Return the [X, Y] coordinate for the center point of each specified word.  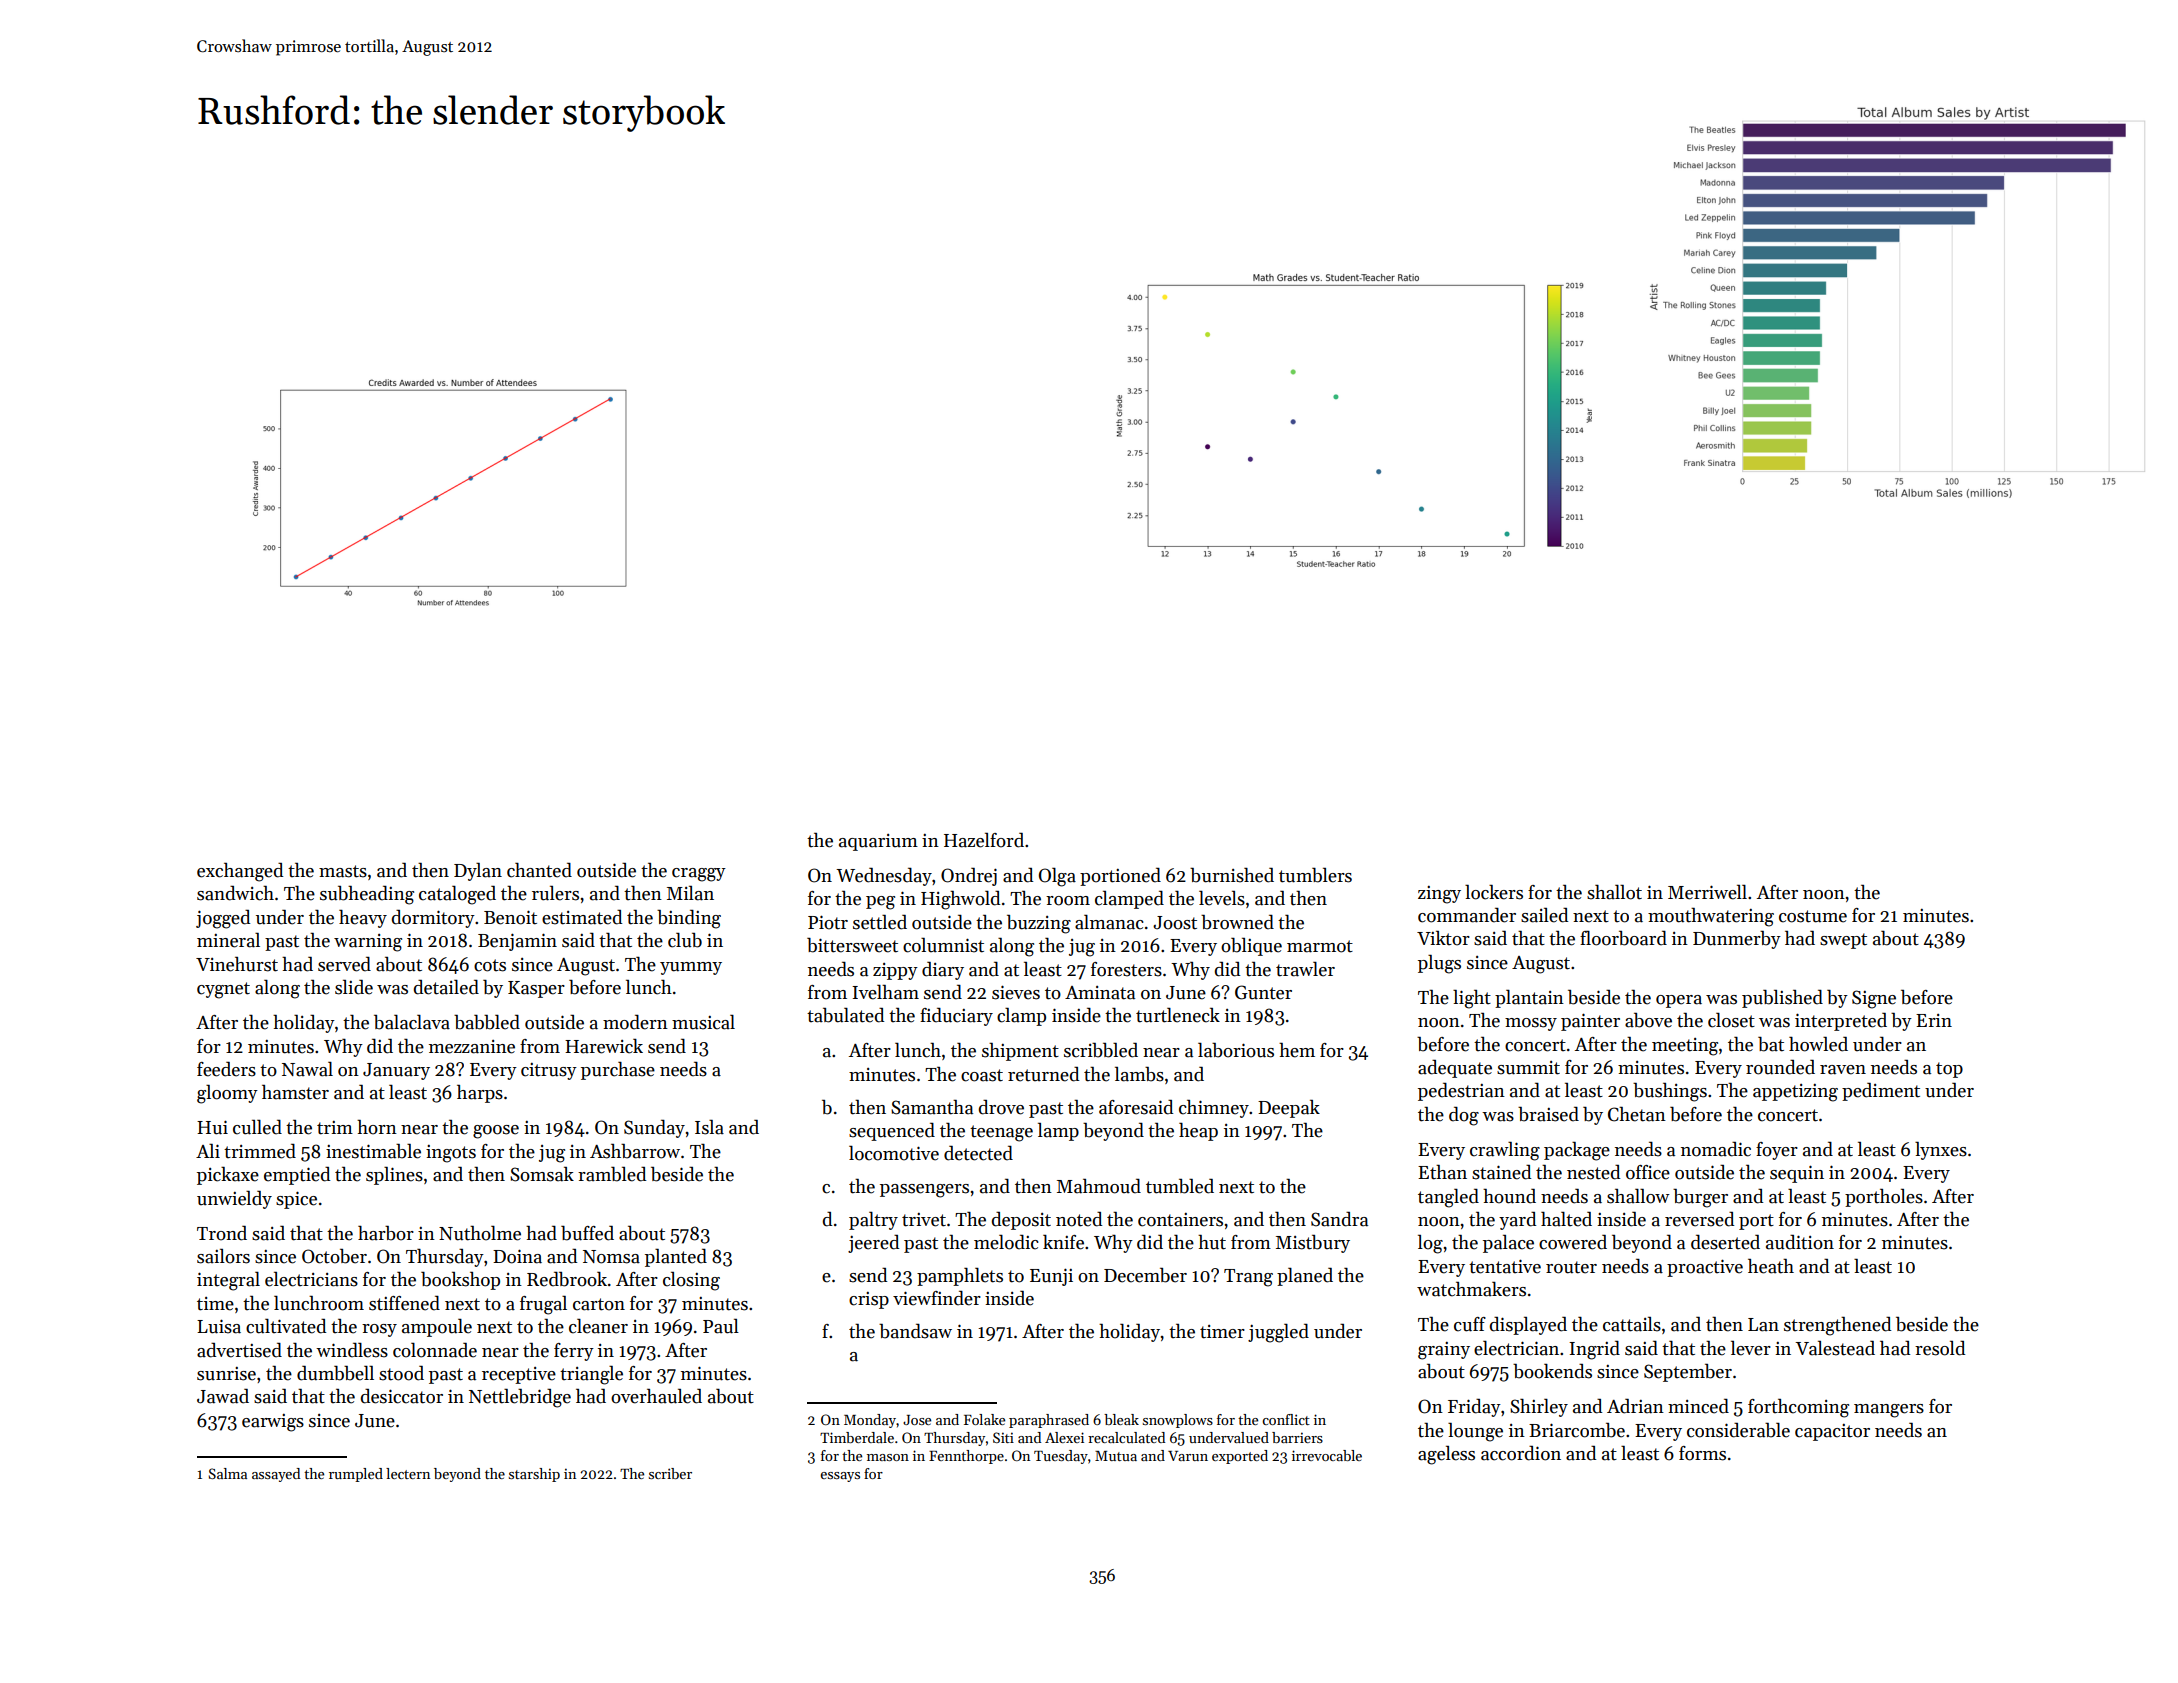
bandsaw [915, 1331]
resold [1940, 1348]
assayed [276, 1475]
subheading [367, 895]
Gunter [1263, 992]
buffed [587, 1233]
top [1949, 1070]
